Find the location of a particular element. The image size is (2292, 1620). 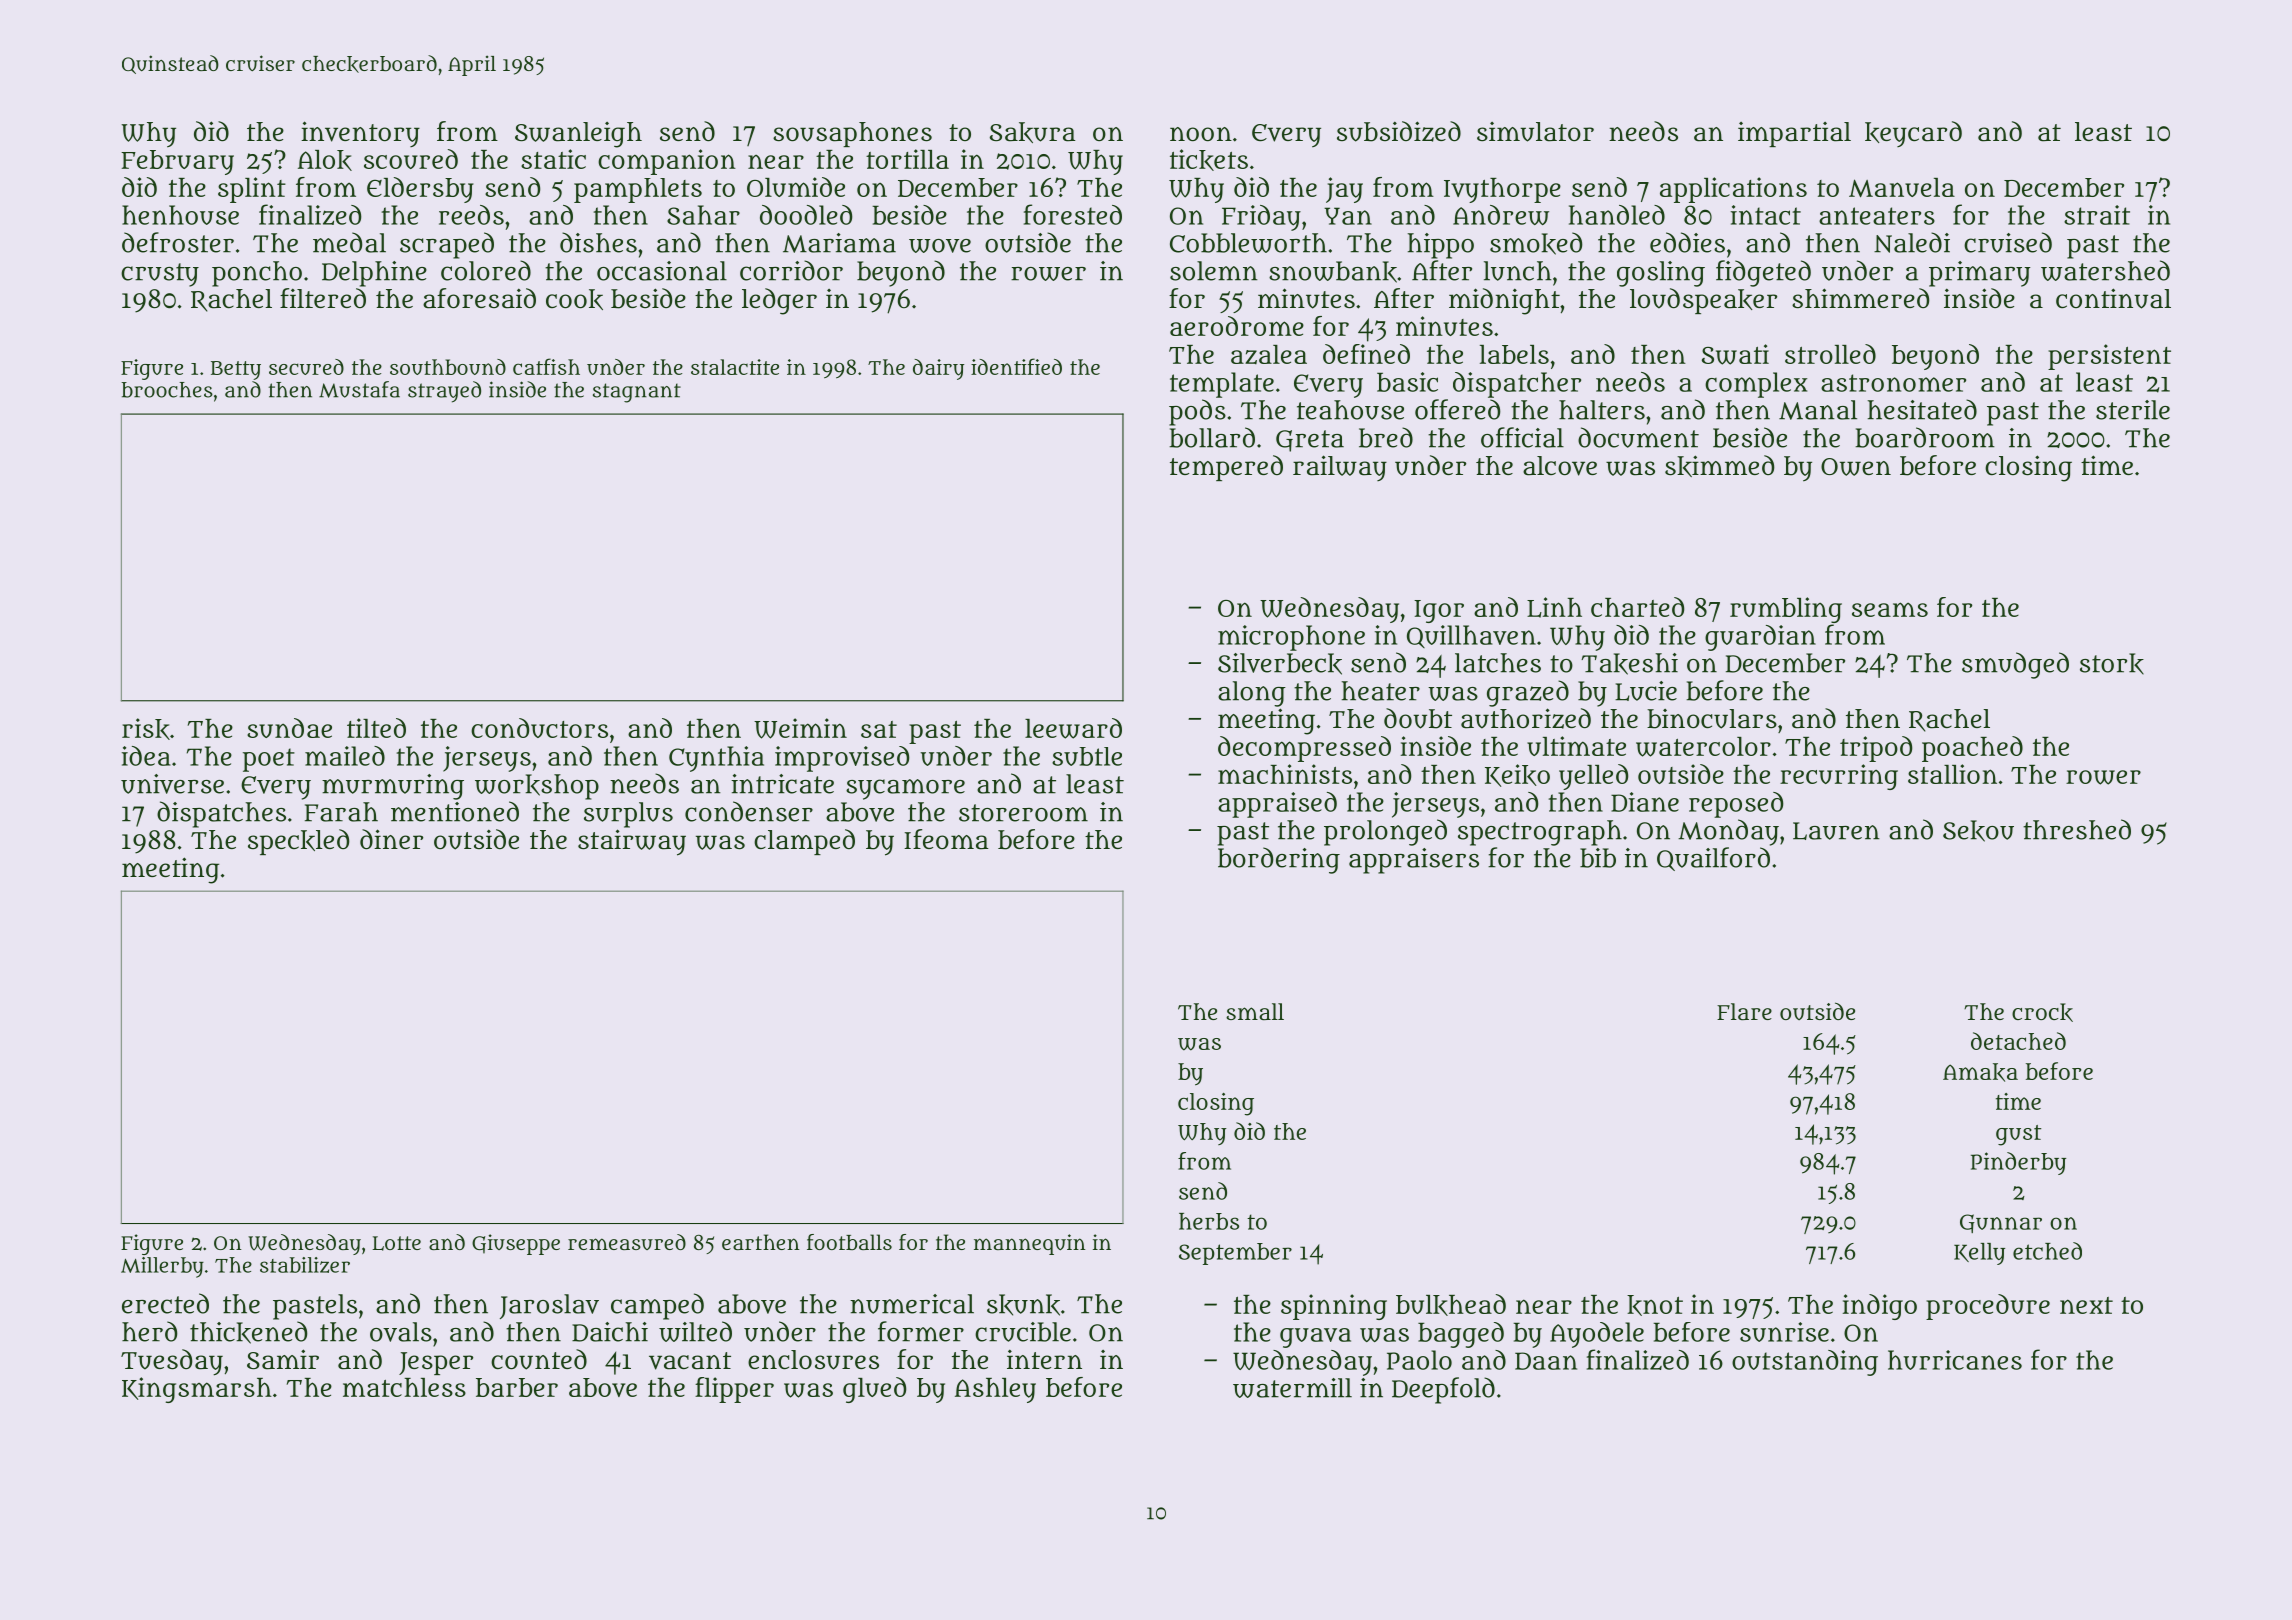

detached is located at coordinates (2018, 1041).
